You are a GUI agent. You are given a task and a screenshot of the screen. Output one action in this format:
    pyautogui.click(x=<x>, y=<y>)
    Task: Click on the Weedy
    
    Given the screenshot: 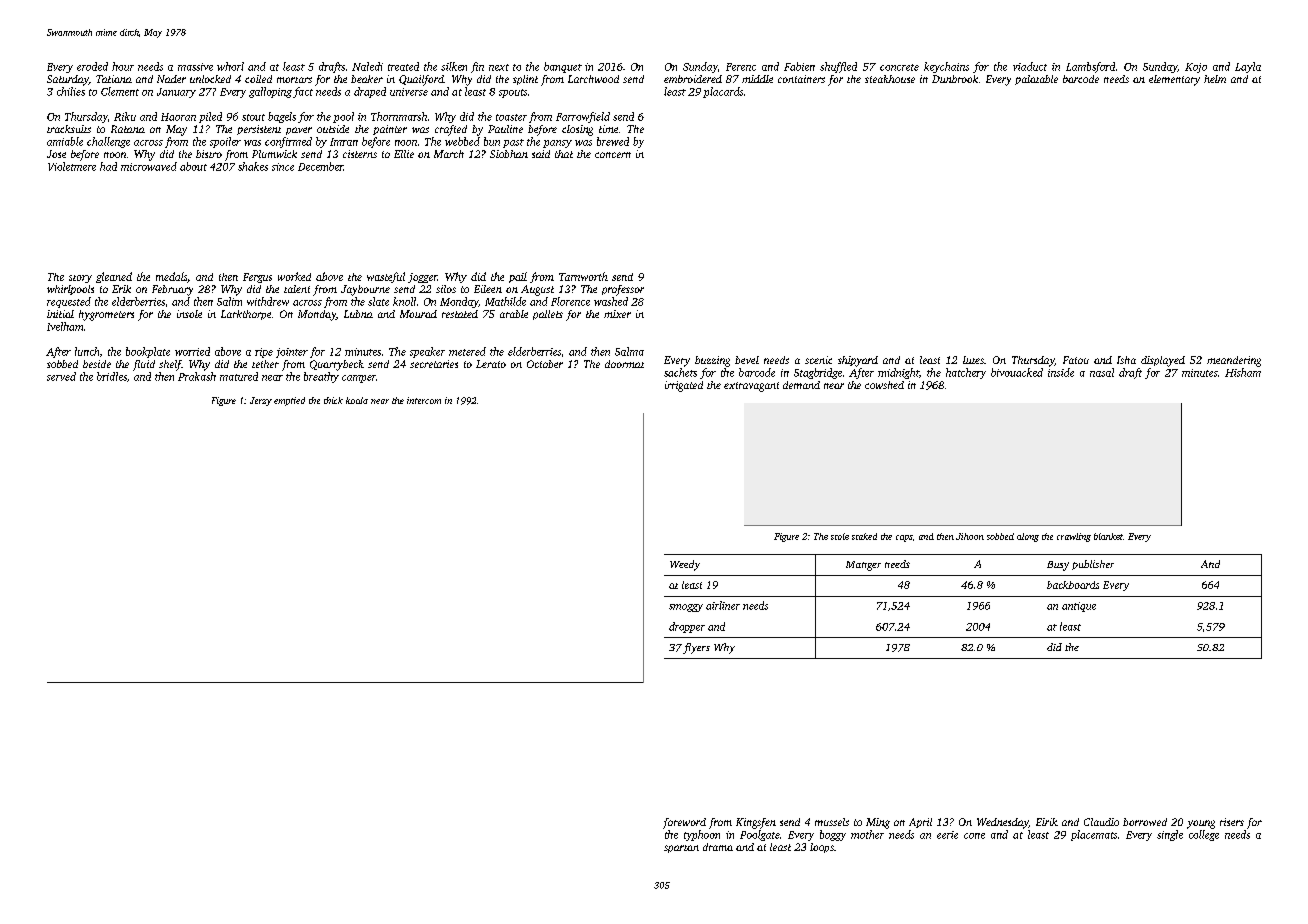 What is the action you would take?
    pyautogui.click(x=685, y=565)
